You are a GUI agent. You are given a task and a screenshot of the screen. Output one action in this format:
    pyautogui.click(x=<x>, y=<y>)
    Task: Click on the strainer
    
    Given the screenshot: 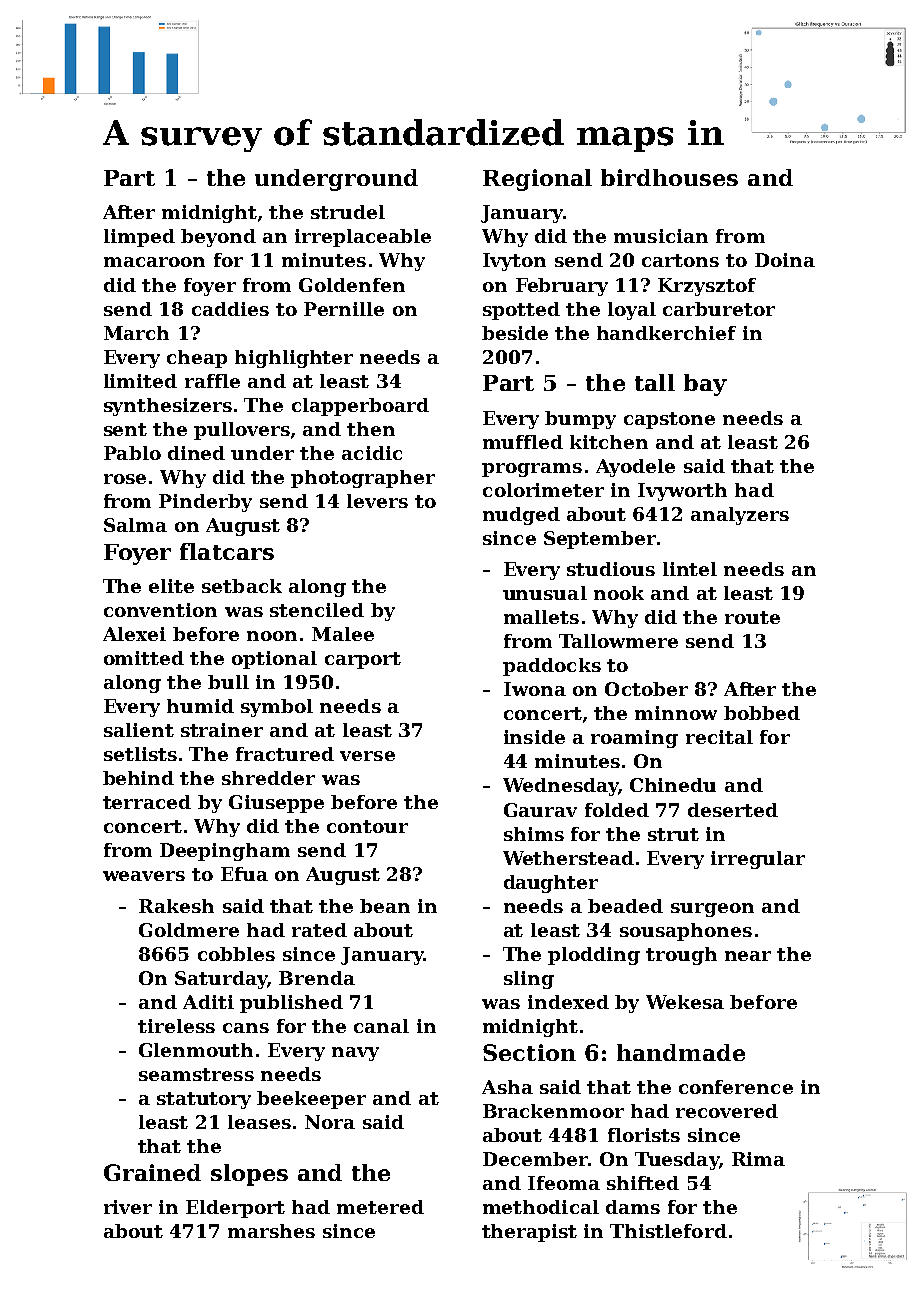 What is the action you would take?
    pyautogui.click(x=222, y=730)
